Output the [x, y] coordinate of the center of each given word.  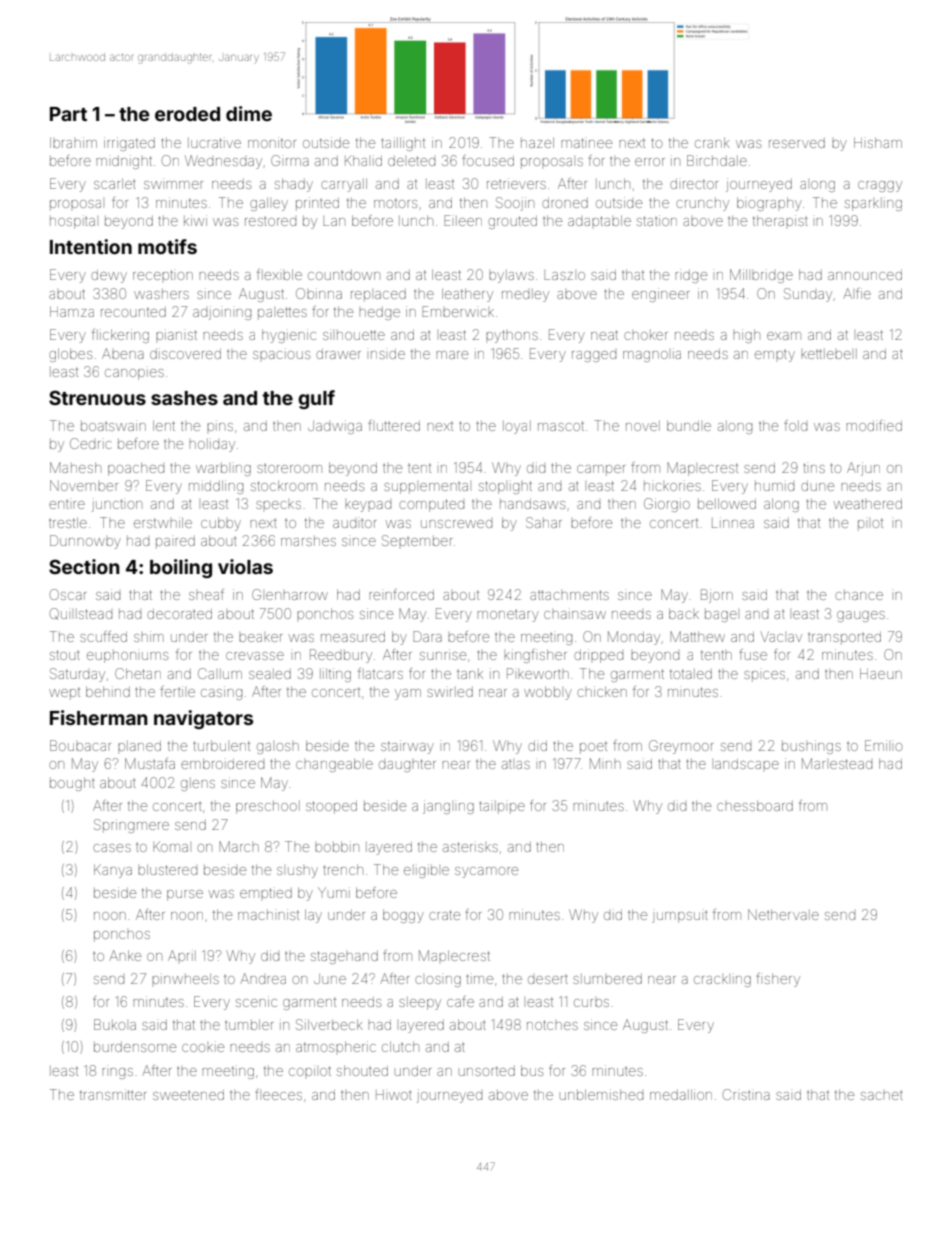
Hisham [878, 142]
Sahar [544, 522]
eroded [187, 114]
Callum [220, 673]
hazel [537, 142]
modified [874, 425]
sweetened [188, 1095]
